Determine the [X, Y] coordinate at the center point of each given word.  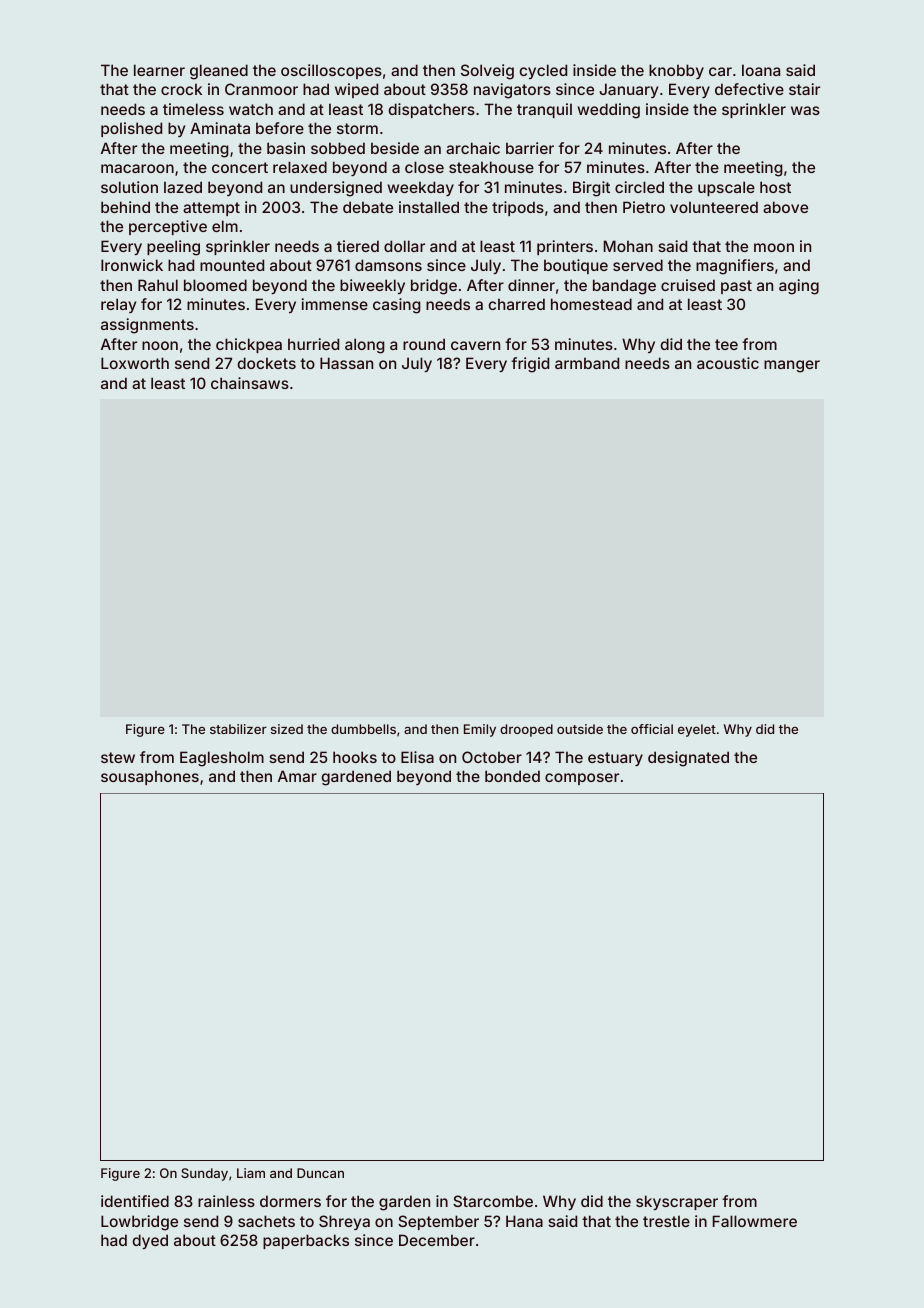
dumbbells [363, 729]
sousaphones [150, 777]
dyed [150, 1241]
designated [688, 759]
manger [792, 366]
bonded [512, 776]
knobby [676, 71]
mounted [232, 265]
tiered [358, 246]
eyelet [697, 730]
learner [159, 70]
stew [118, 757]
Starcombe [493, 1201]
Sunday [204, 1174]
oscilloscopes [331, 71]
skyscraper [677, 1202]
